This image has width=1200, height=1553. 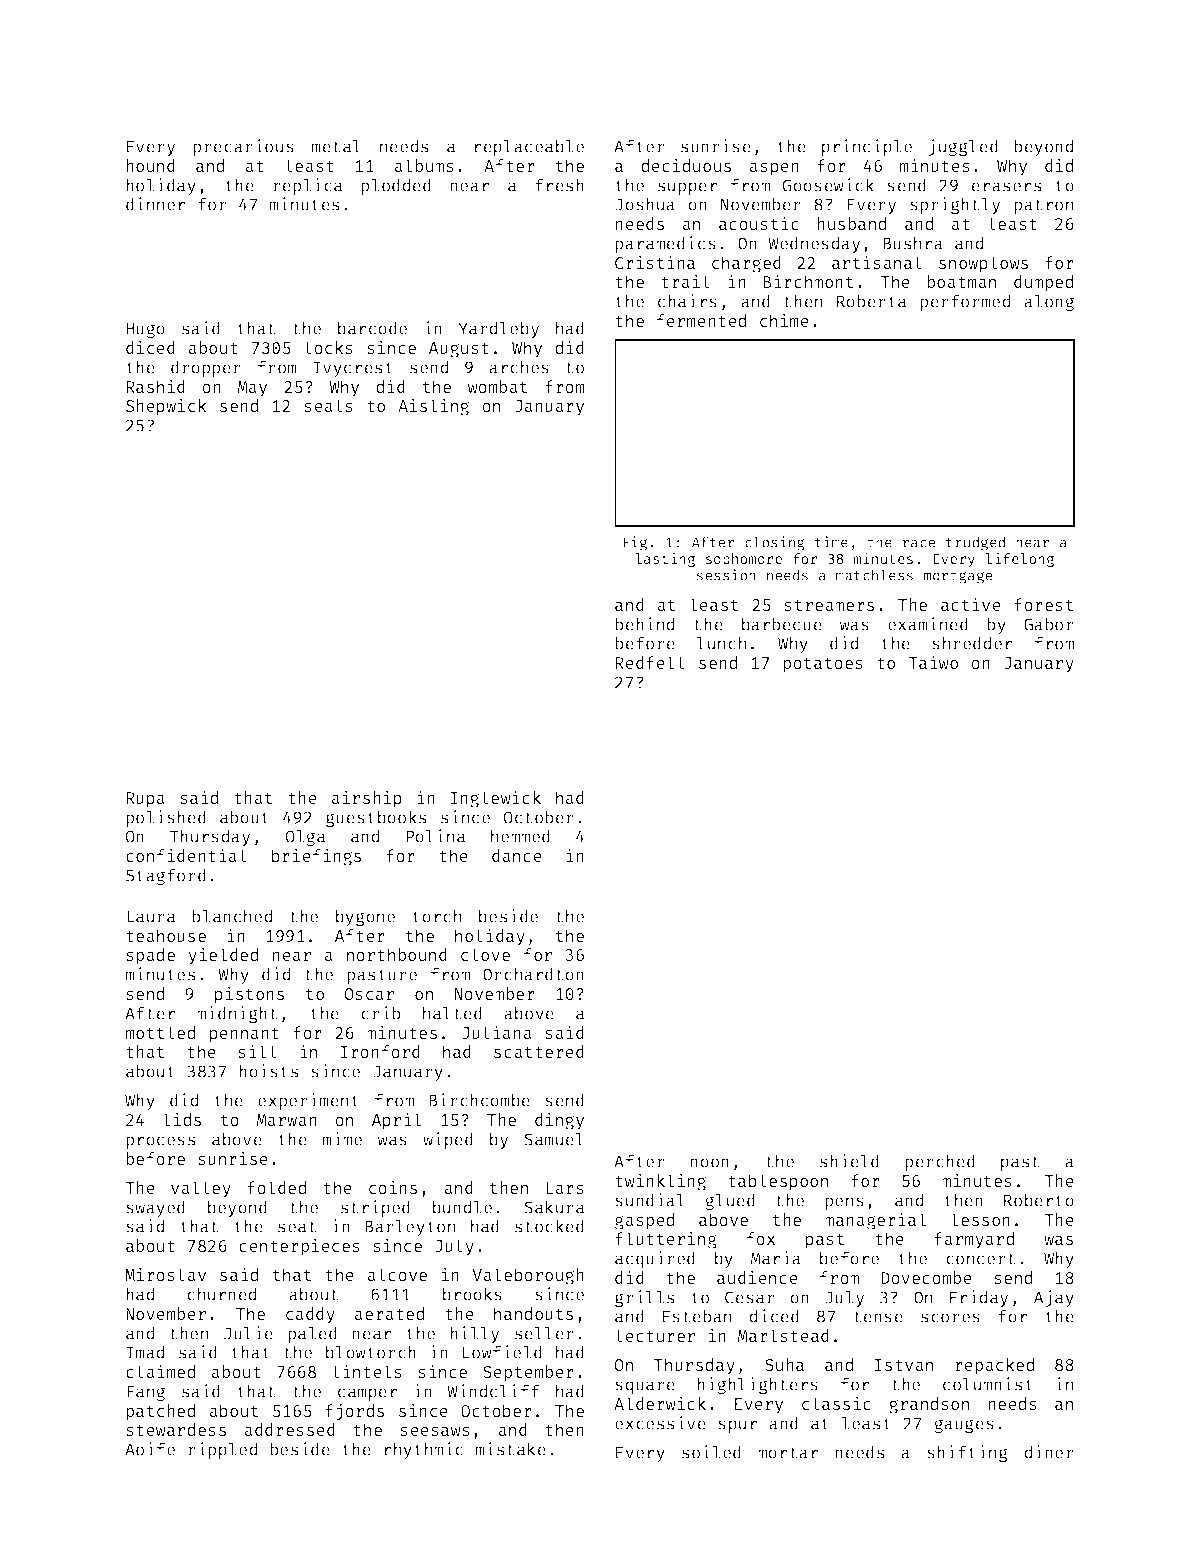 I want to click on seller, so click(x=544, y=1333).
